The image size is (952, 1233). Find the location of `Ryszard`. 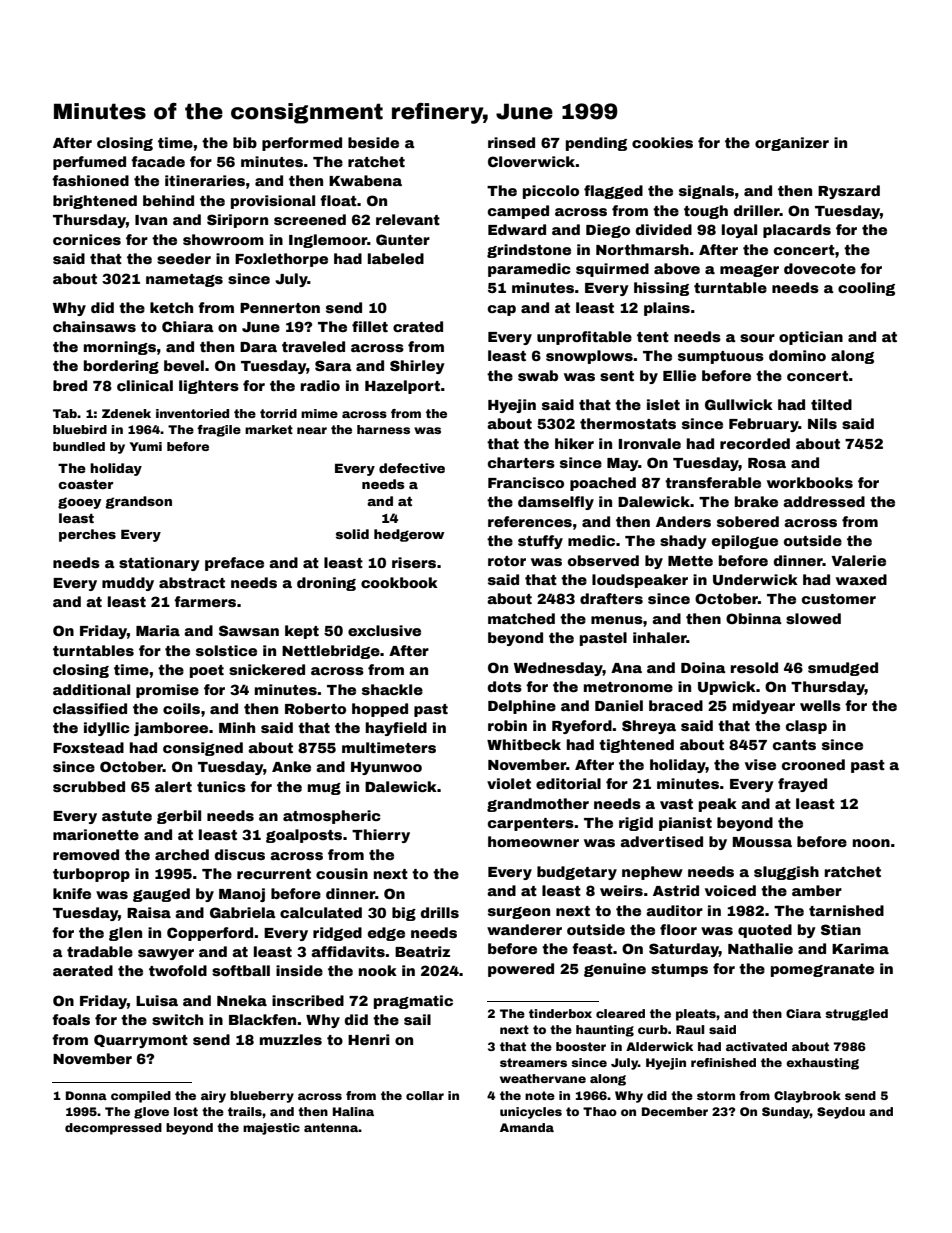

Ryszard is located at coordinates (849, 192).
